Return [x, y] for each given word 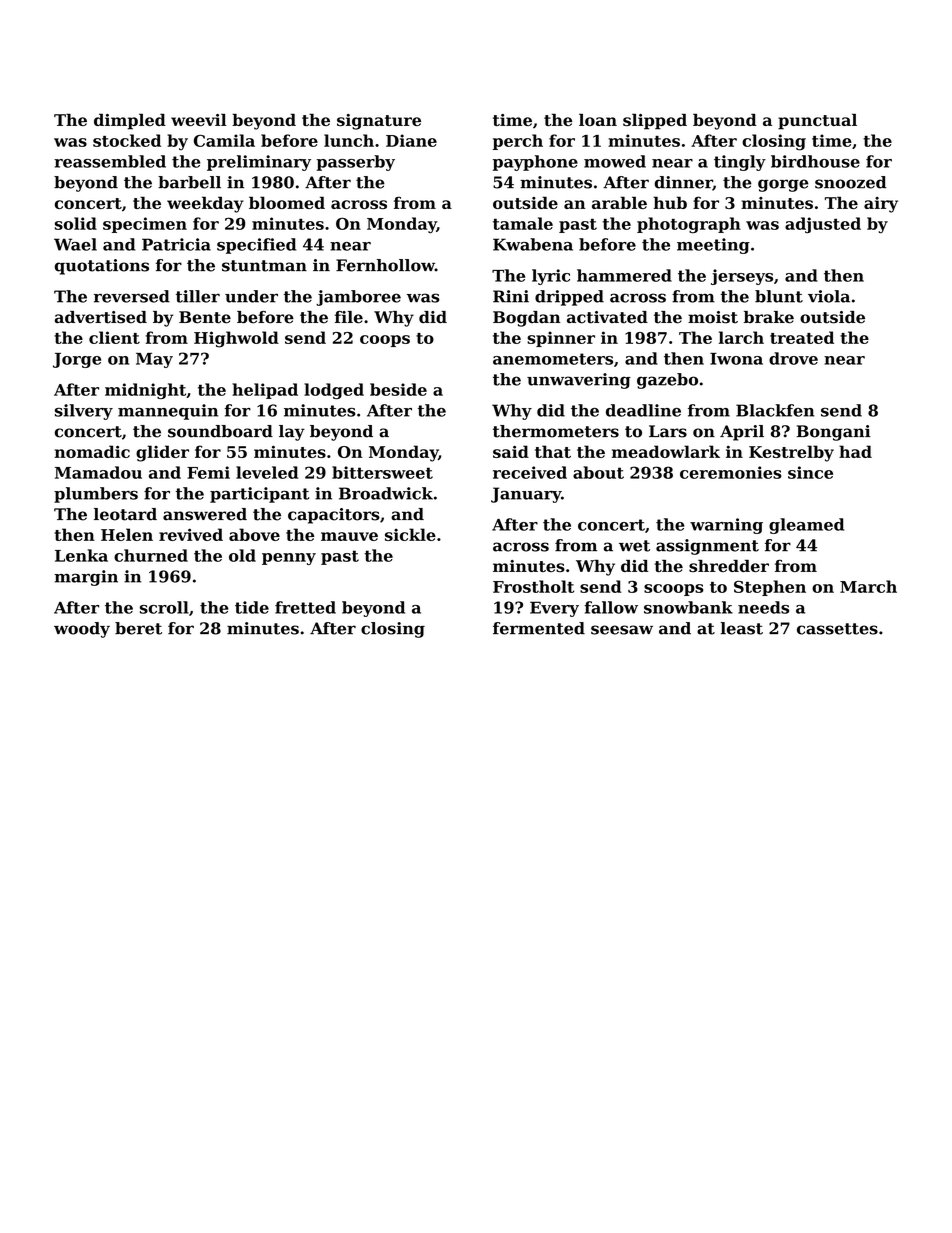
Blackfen [775, 410]
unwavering [579, 381]
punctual [817, 121]
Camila [224, 140]
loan [598, 120]
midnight [145, 391]
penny [289, 559]
